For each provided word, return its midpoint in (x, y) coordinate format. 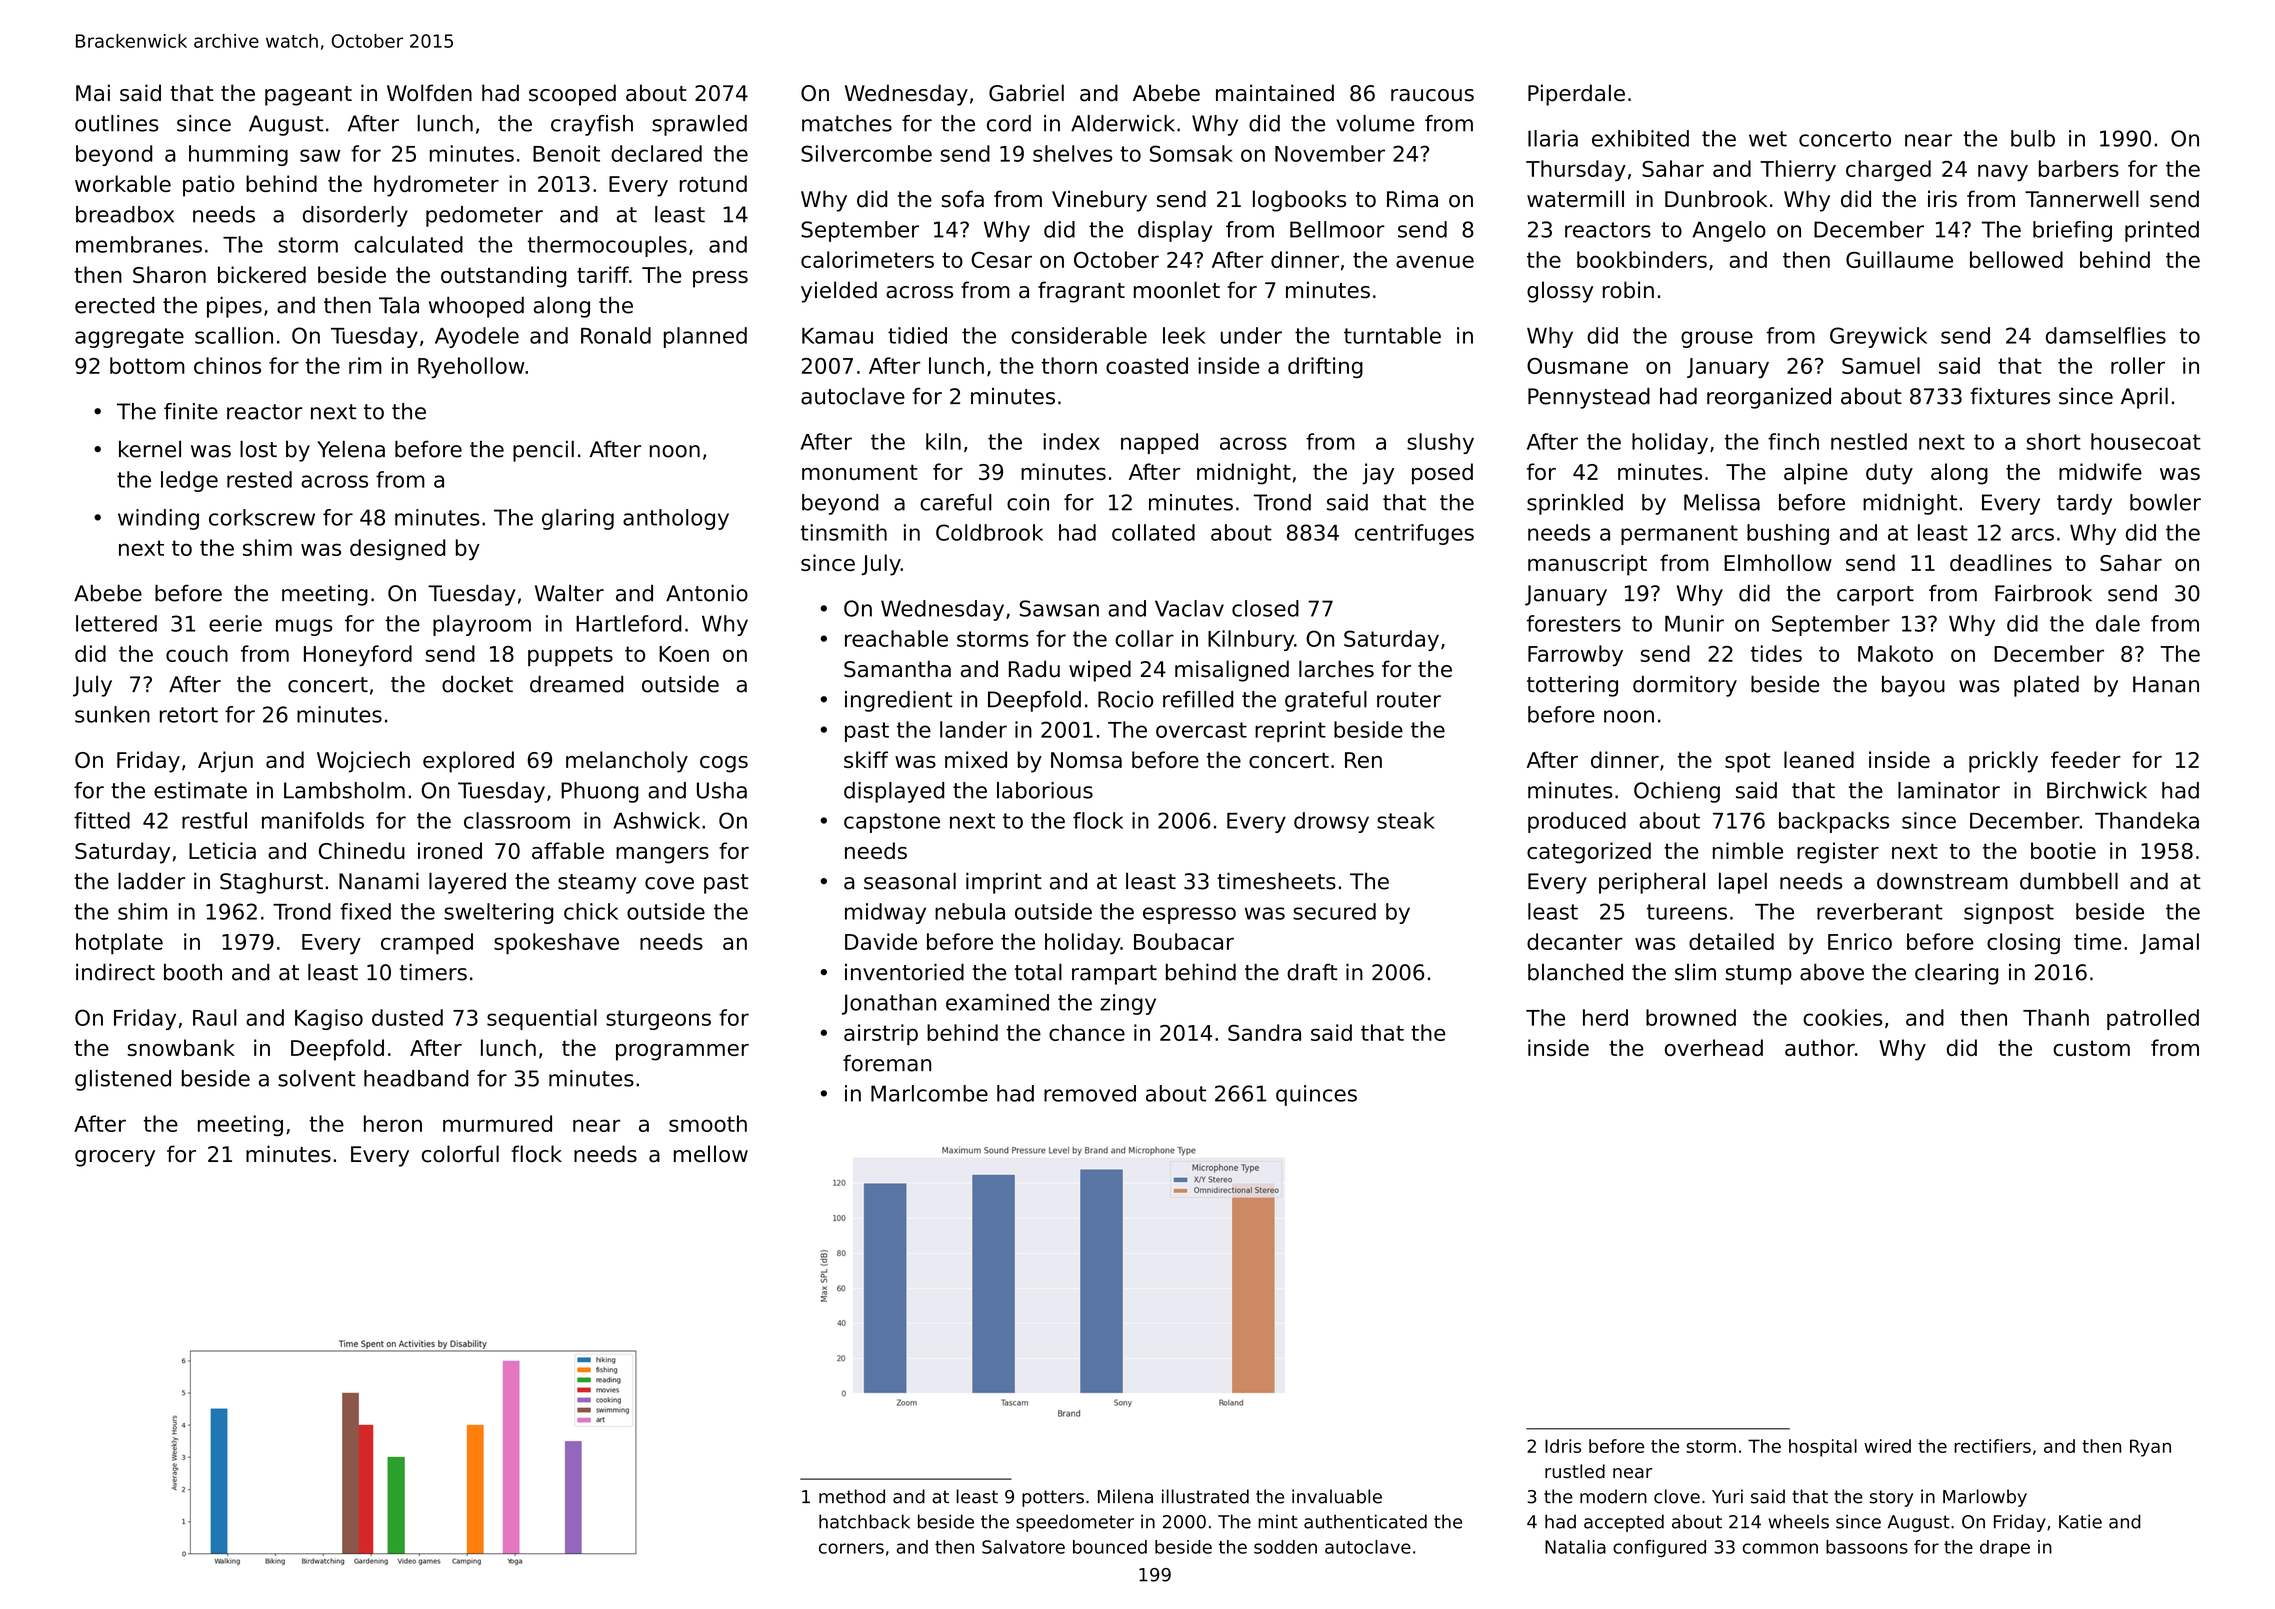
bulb (2033, 138)
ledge (189, 481)
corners (851, 1548)
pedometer (484, 216)
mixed (976, 759)
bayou (1913, 686)
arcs (2033, 534)
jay (1378, 474)
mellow (711, 1154)
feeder (2086, 759)
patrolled (2153, 1019)
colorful (460, 1154)
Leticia (222, 850)
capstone (892, 823)
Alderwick (1123, 123)
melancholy (627, 762)
